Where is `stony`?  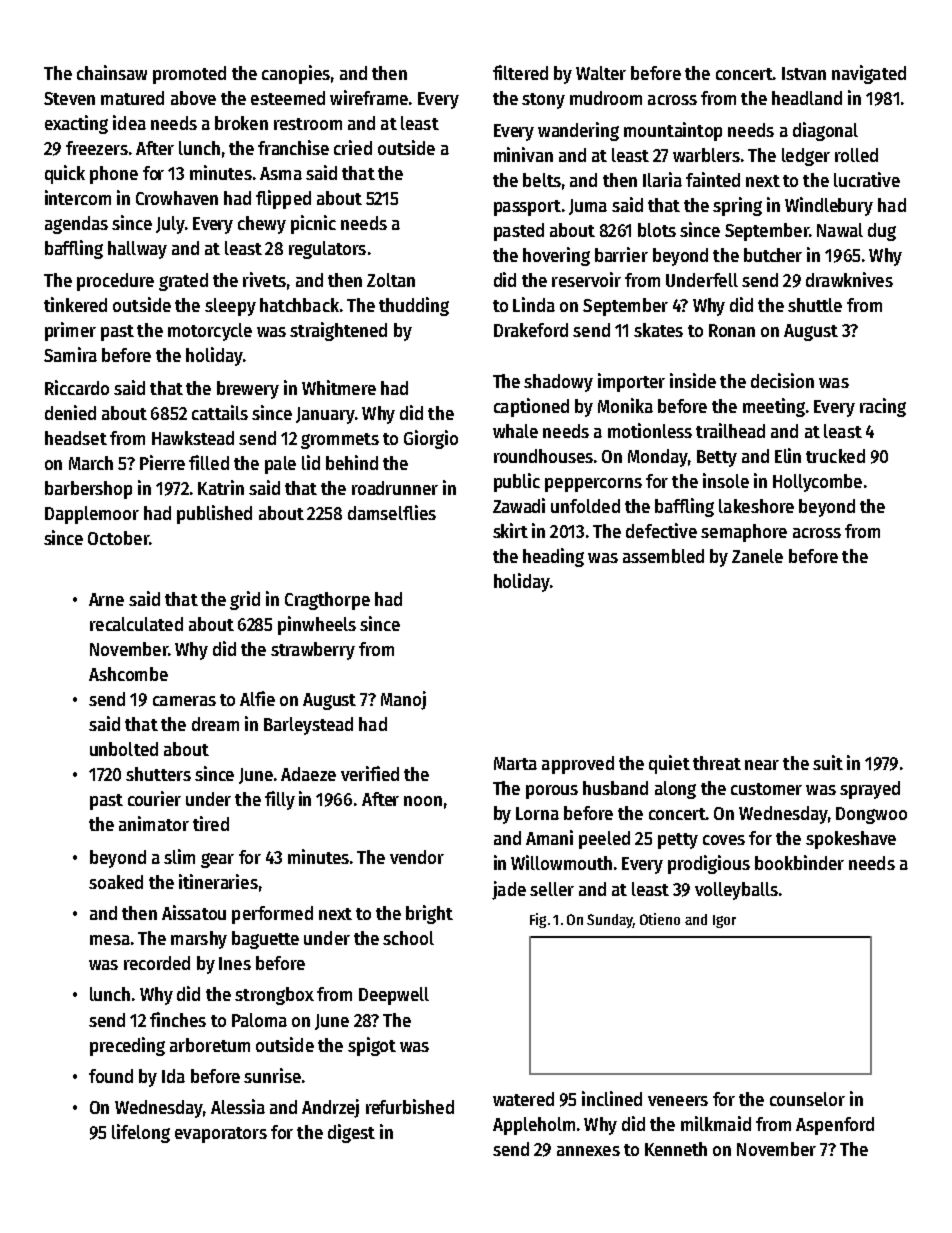
stony is located at coordinates (543, 101).
